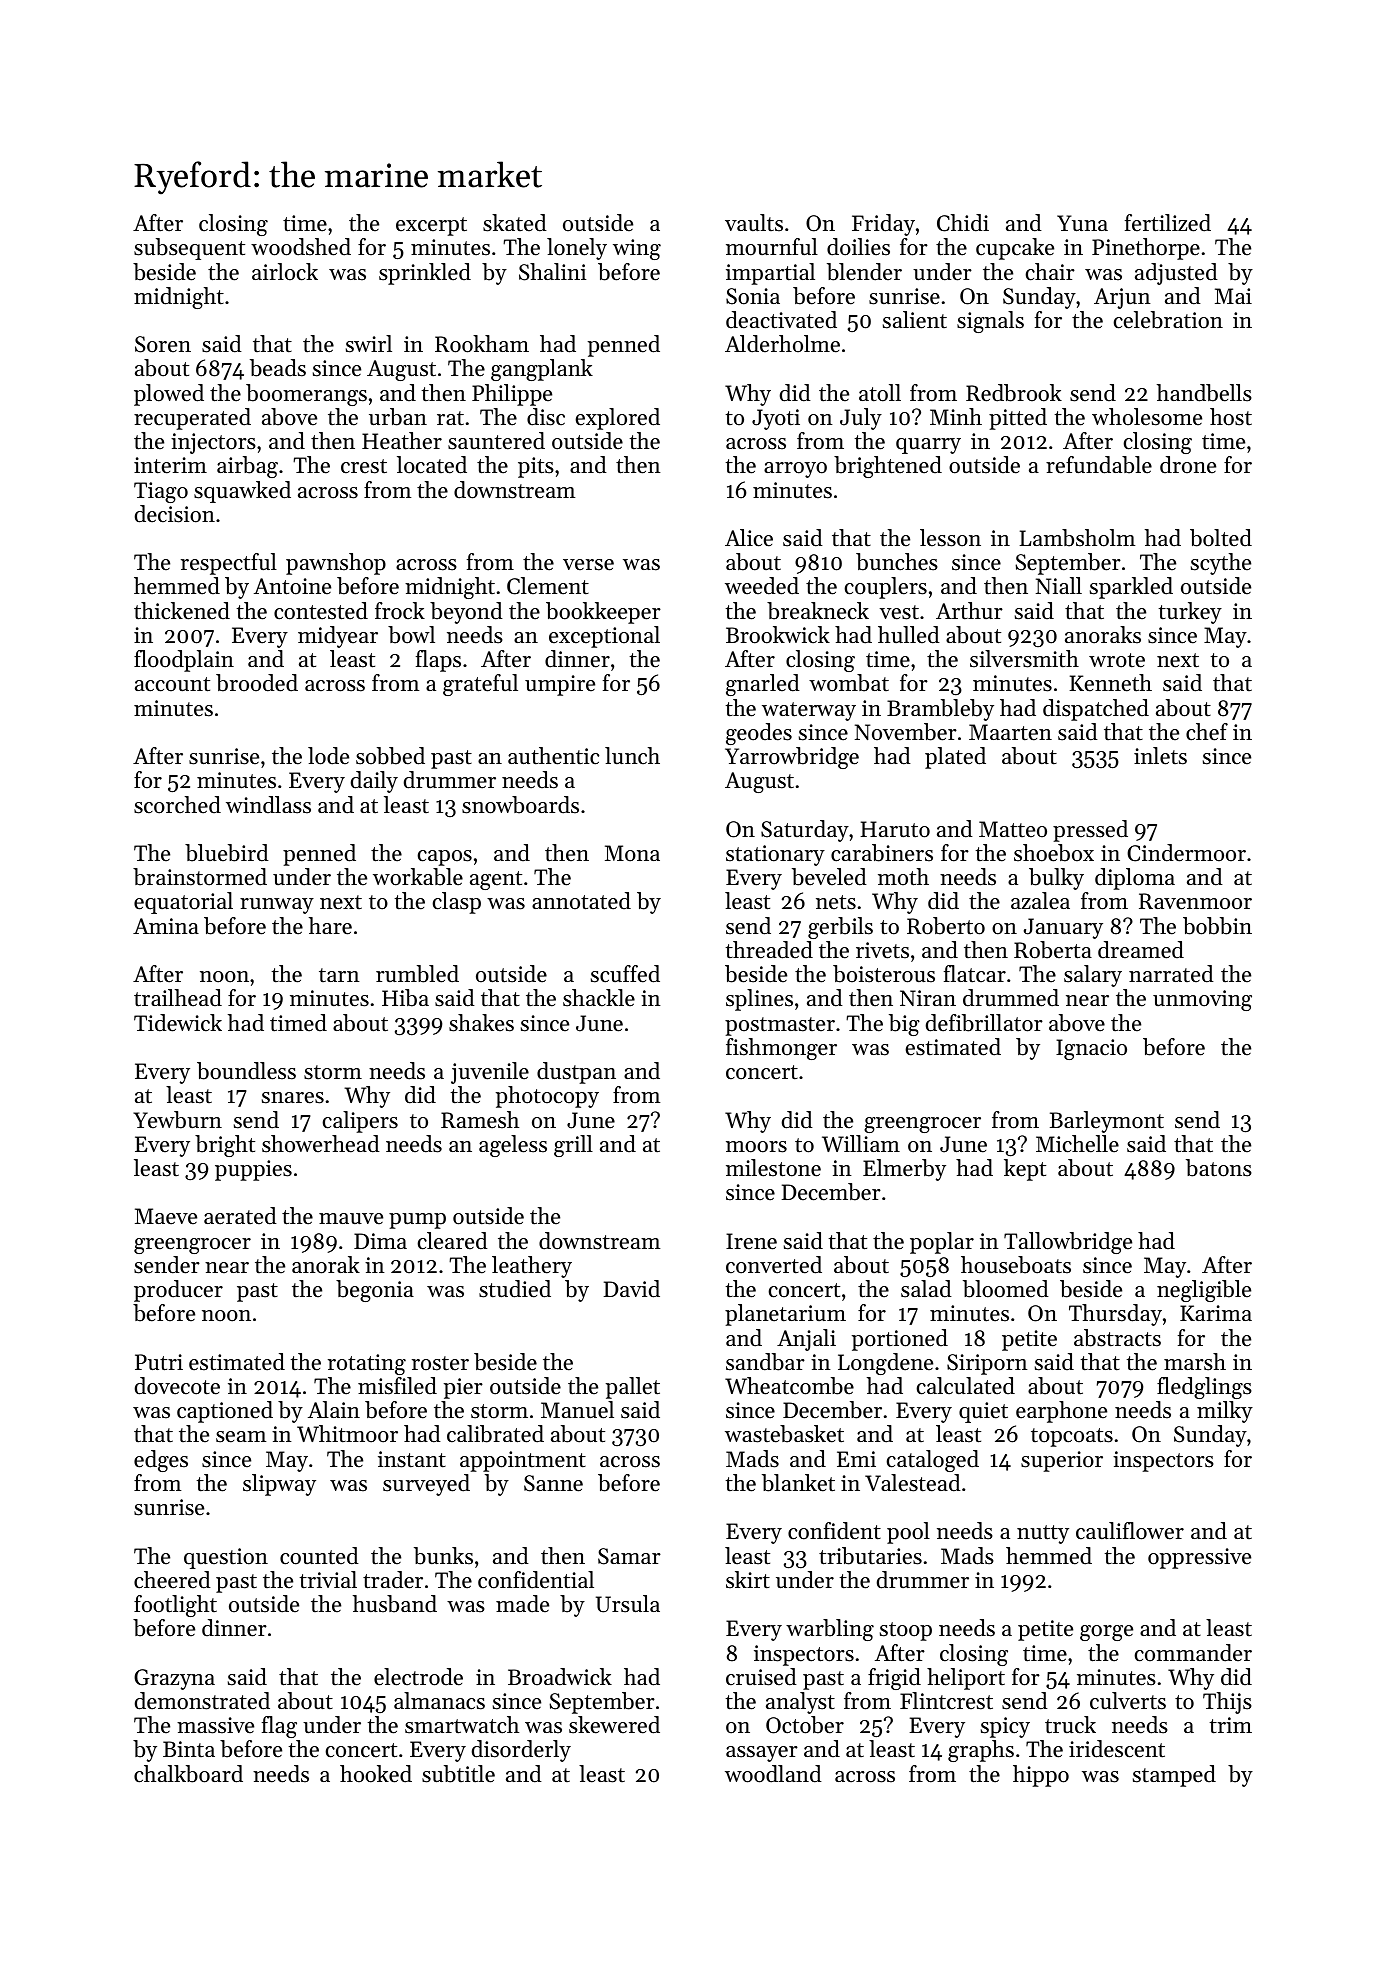 The width and height of the image is (1386, 1969). Describe the element at coordinates (1041, 1776) in the image. I see `hippo` at that location.
